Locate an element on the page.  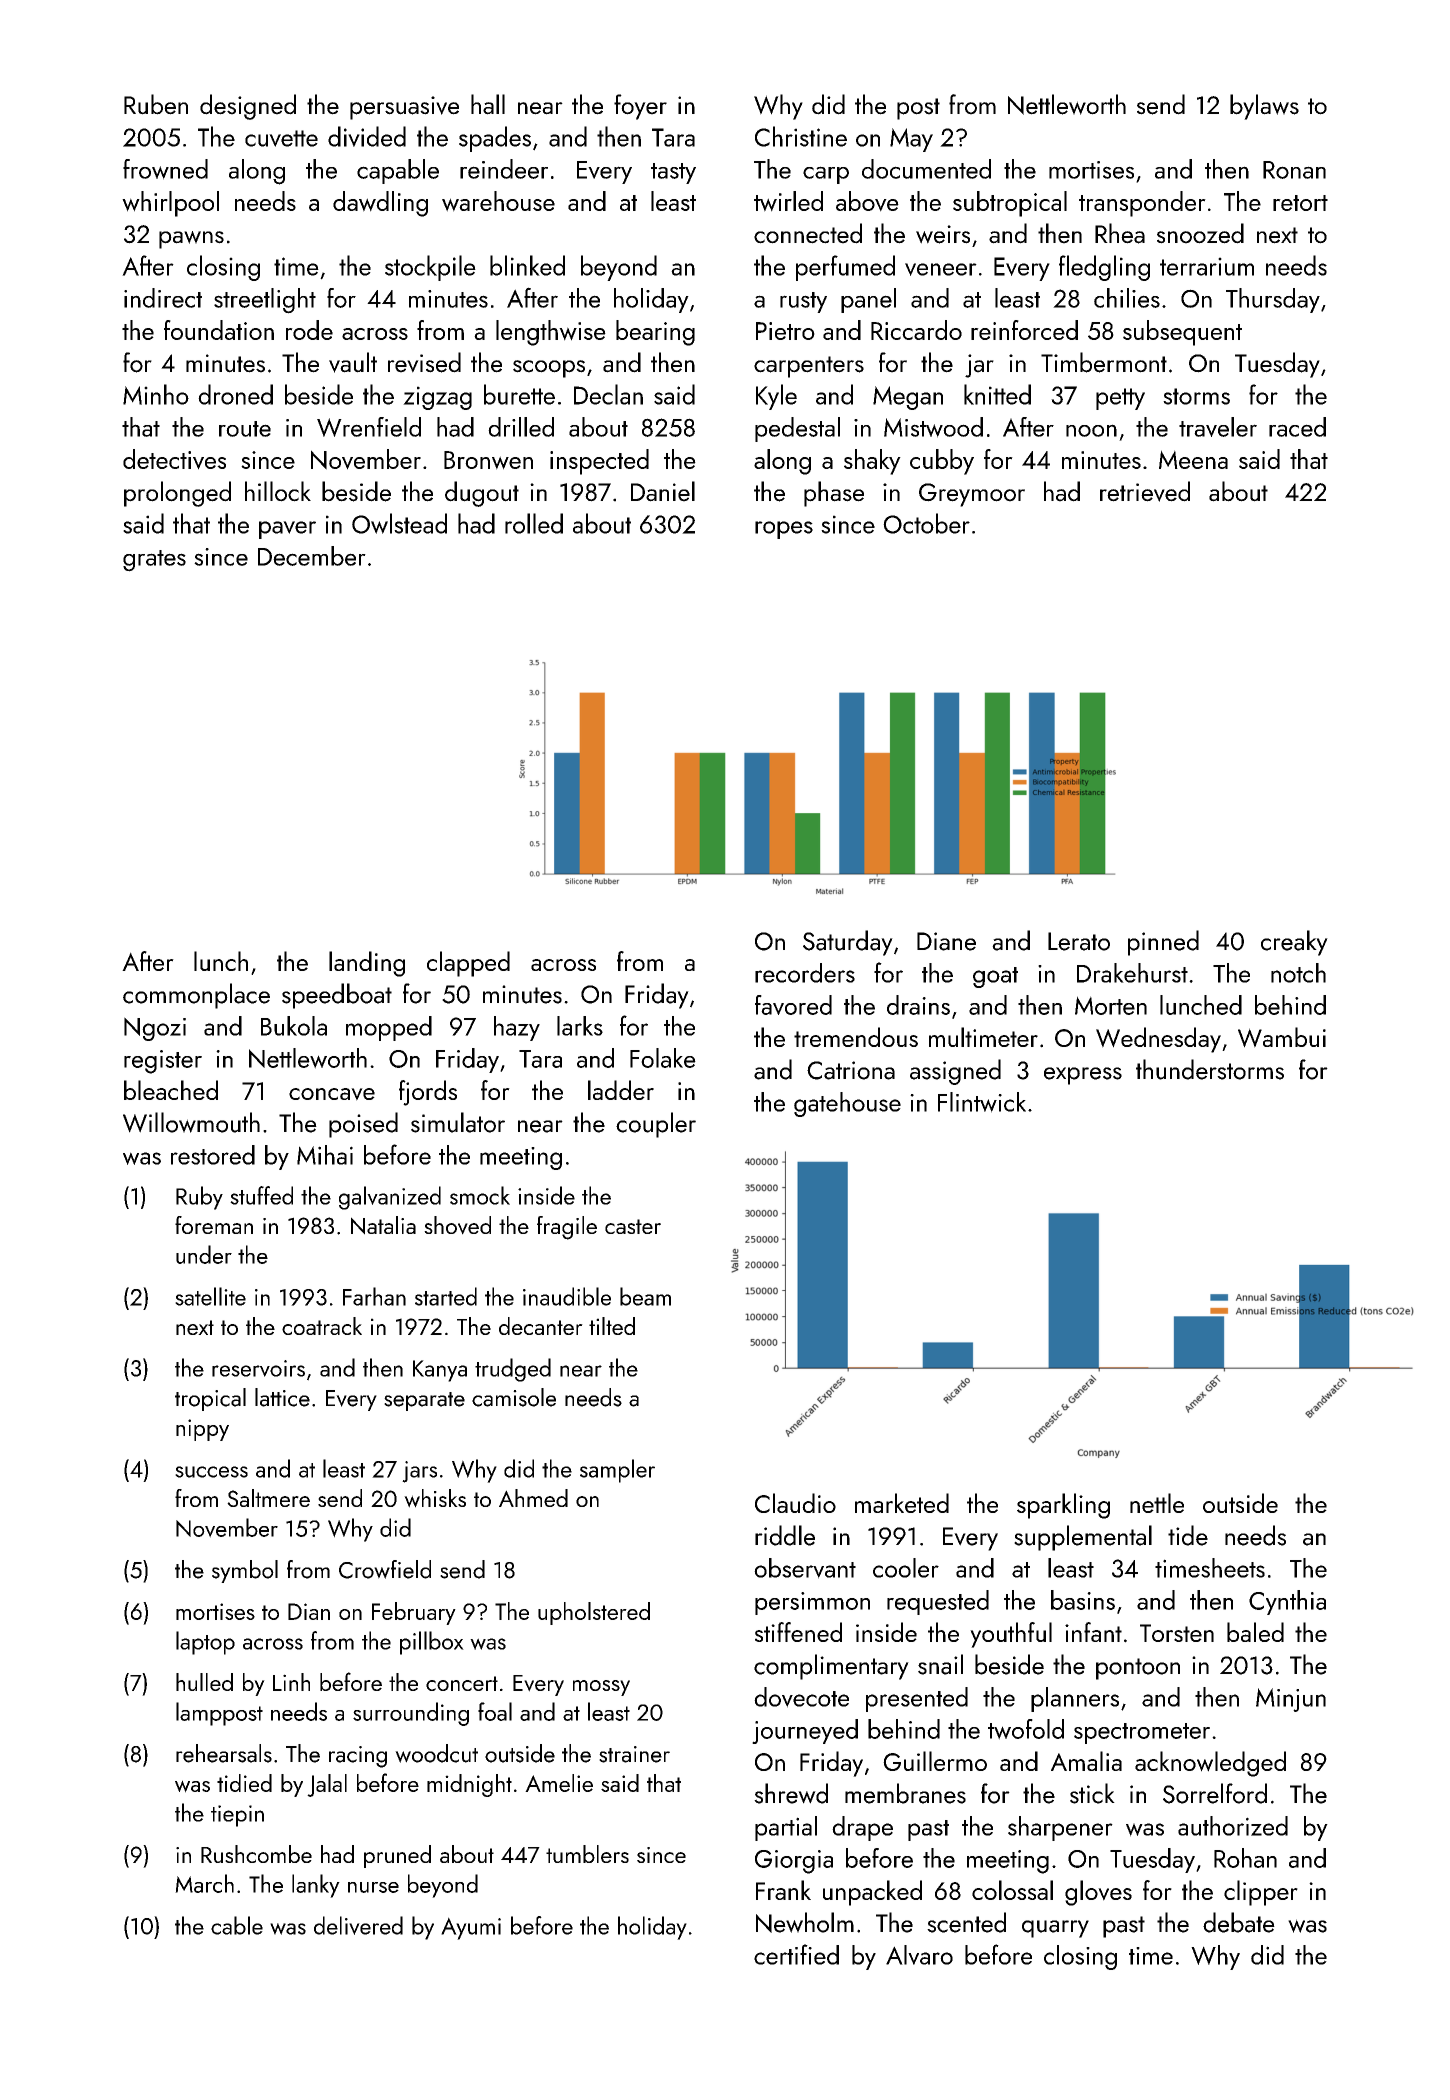
speedboat is located at coordinates (337, 996).
